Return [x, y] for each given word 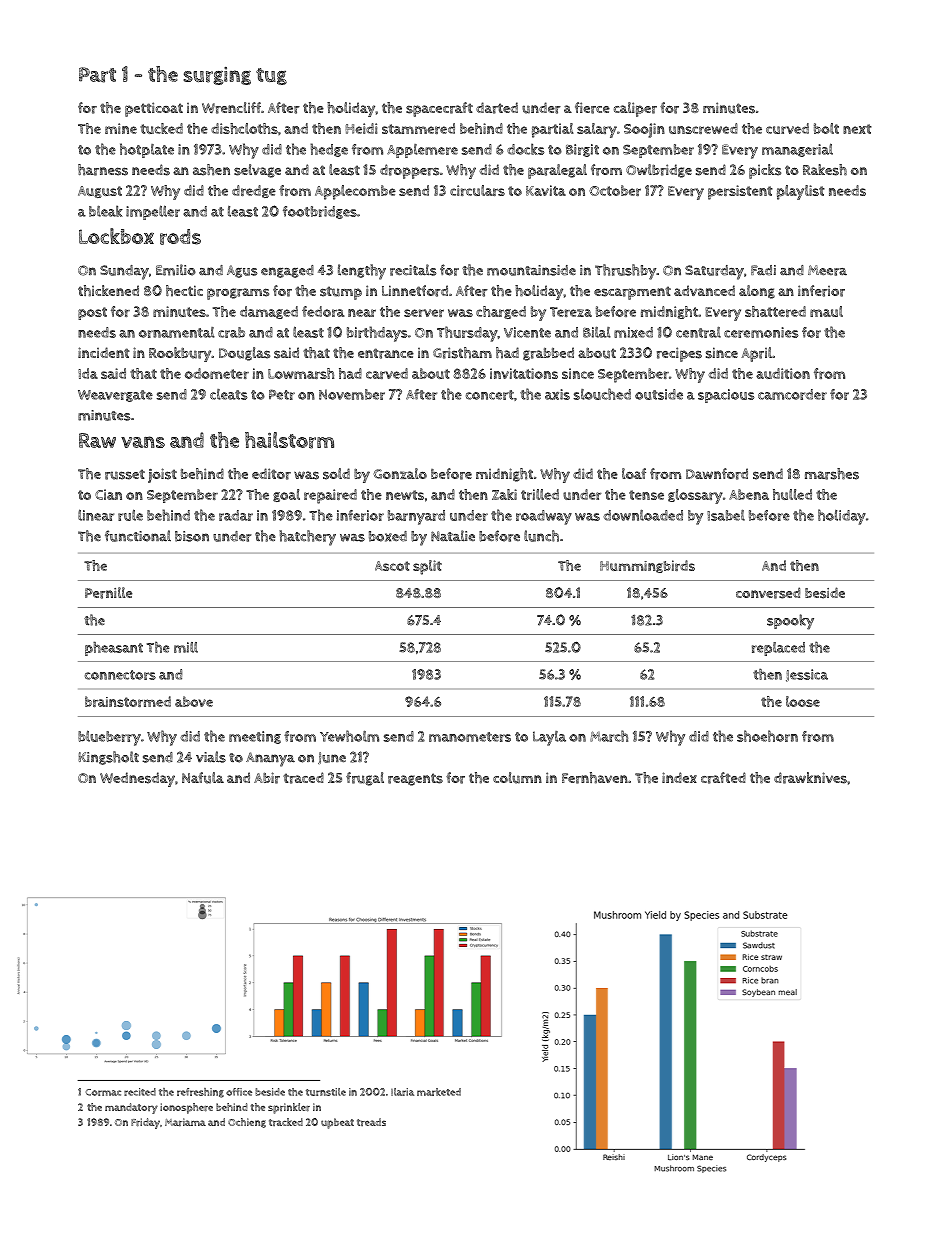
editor [271, 474]
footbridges [320, 212]
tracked [286, 1122]
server [424, 313]
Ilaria [402, 1092]
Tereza [571, 312]
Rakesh [825, 170]
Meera [827, 270]
